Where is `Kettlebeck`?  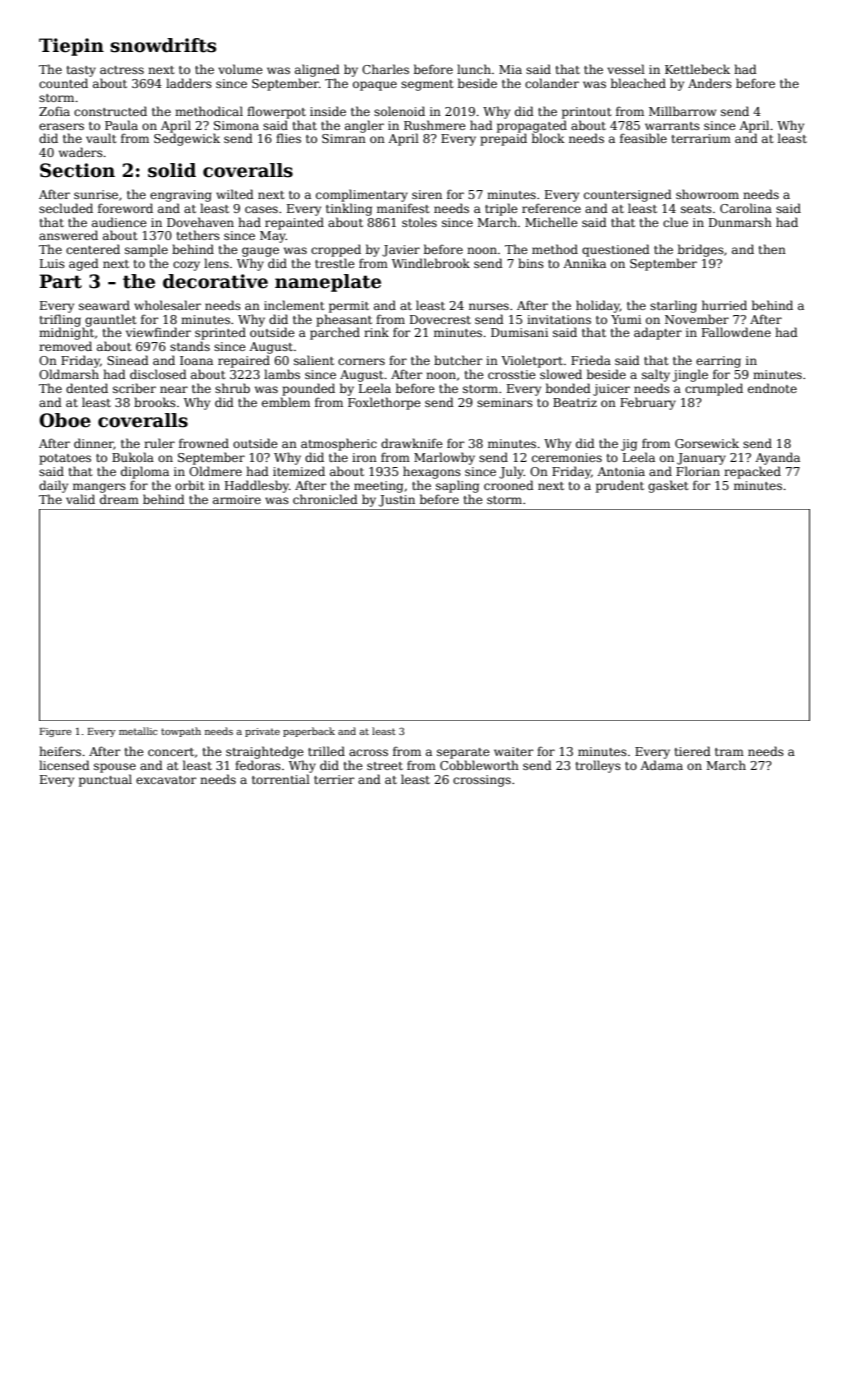 Kettlebeck is located at coordinates (697, 69).
